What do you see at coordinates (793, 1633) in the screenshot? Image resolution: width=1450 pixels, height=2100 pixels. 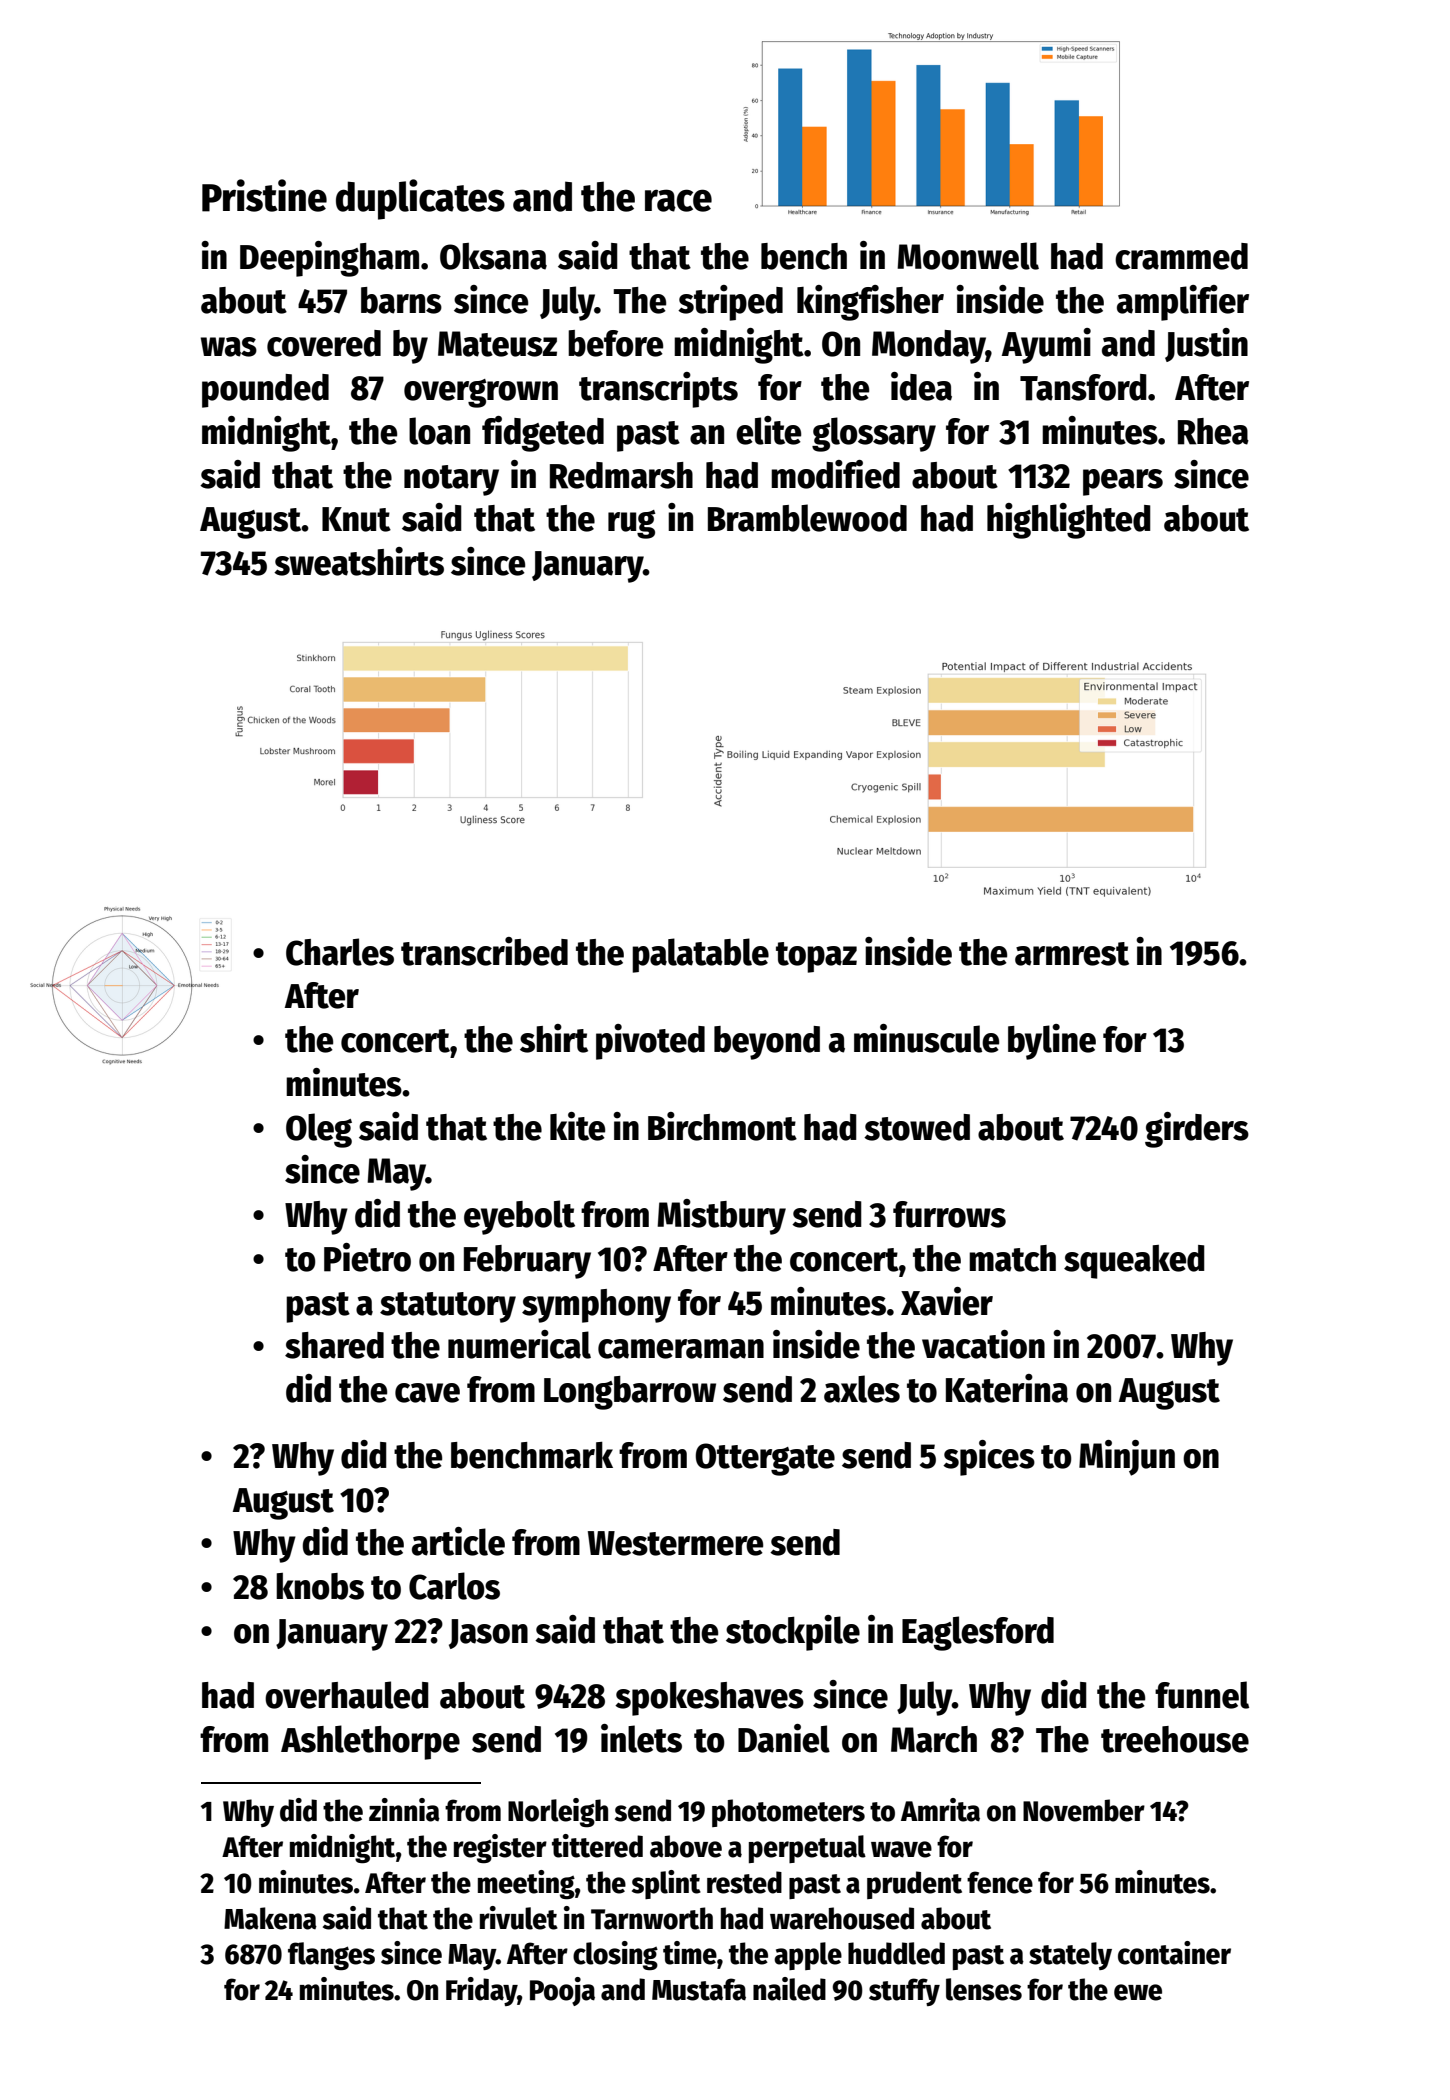 I see `stockpile` at bounding box center [793, 1633].
